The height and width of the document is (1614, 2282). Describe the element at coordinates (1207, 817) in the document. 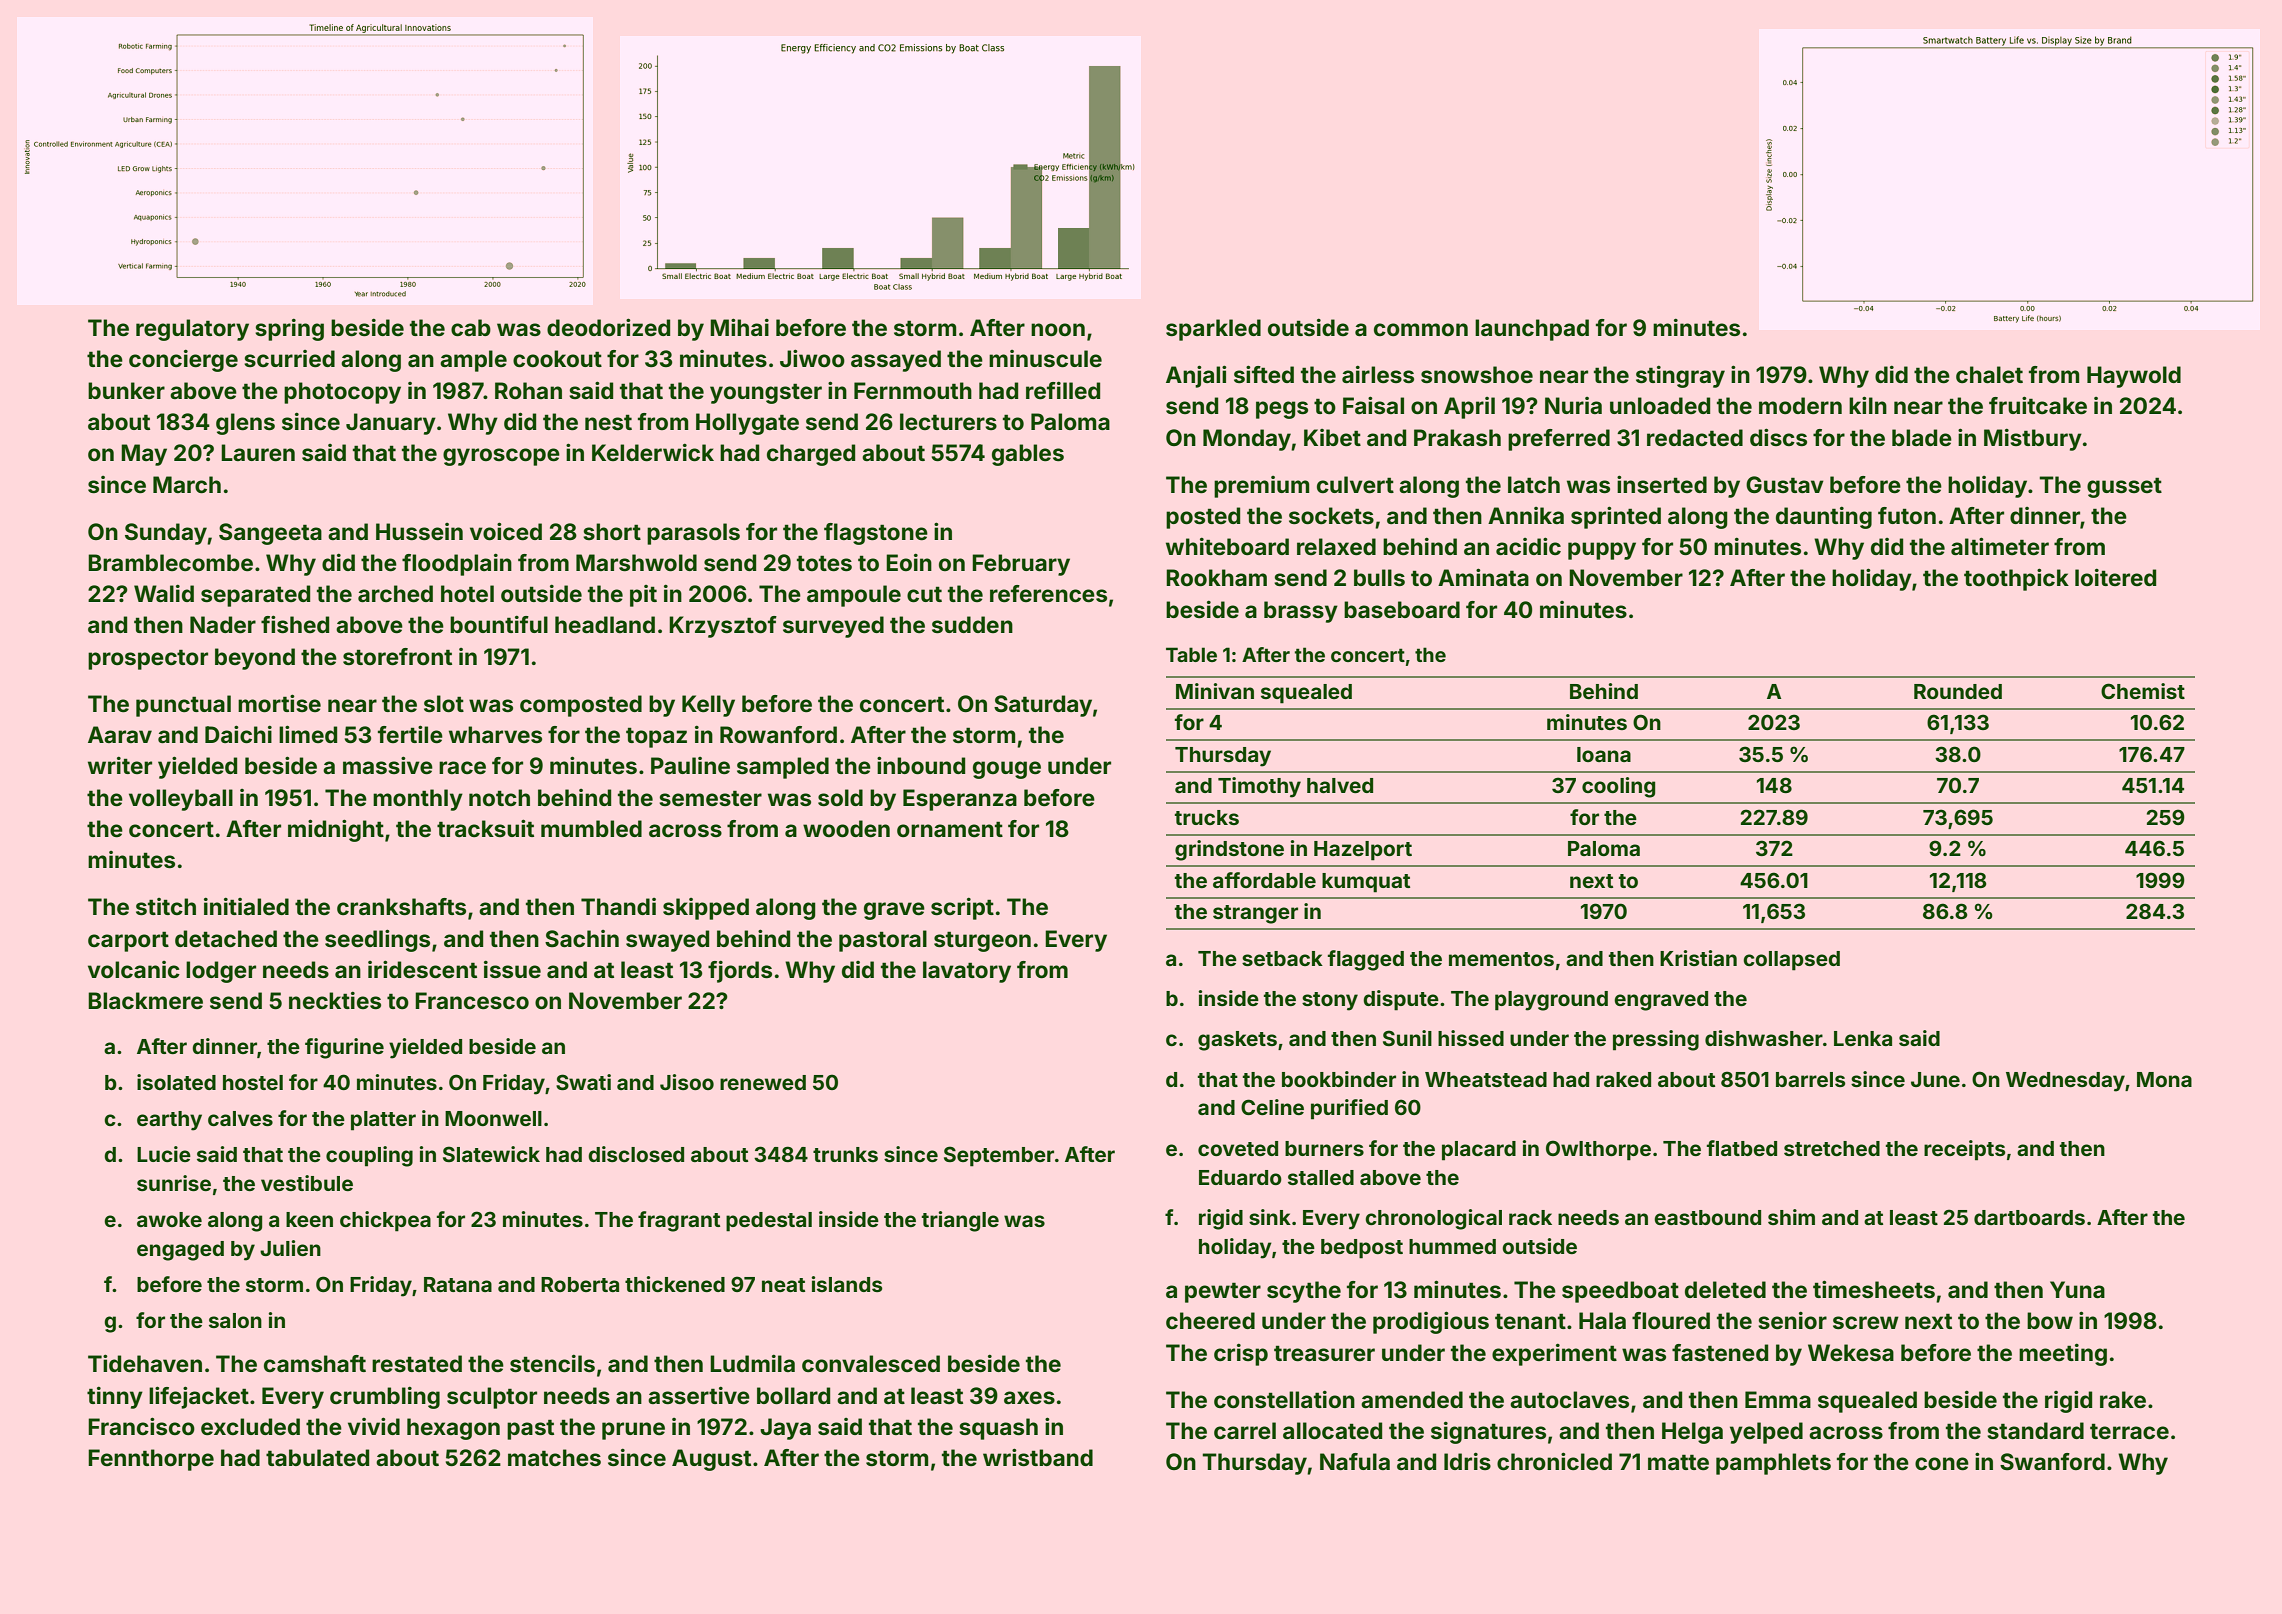

I see `trucks` at that location.
